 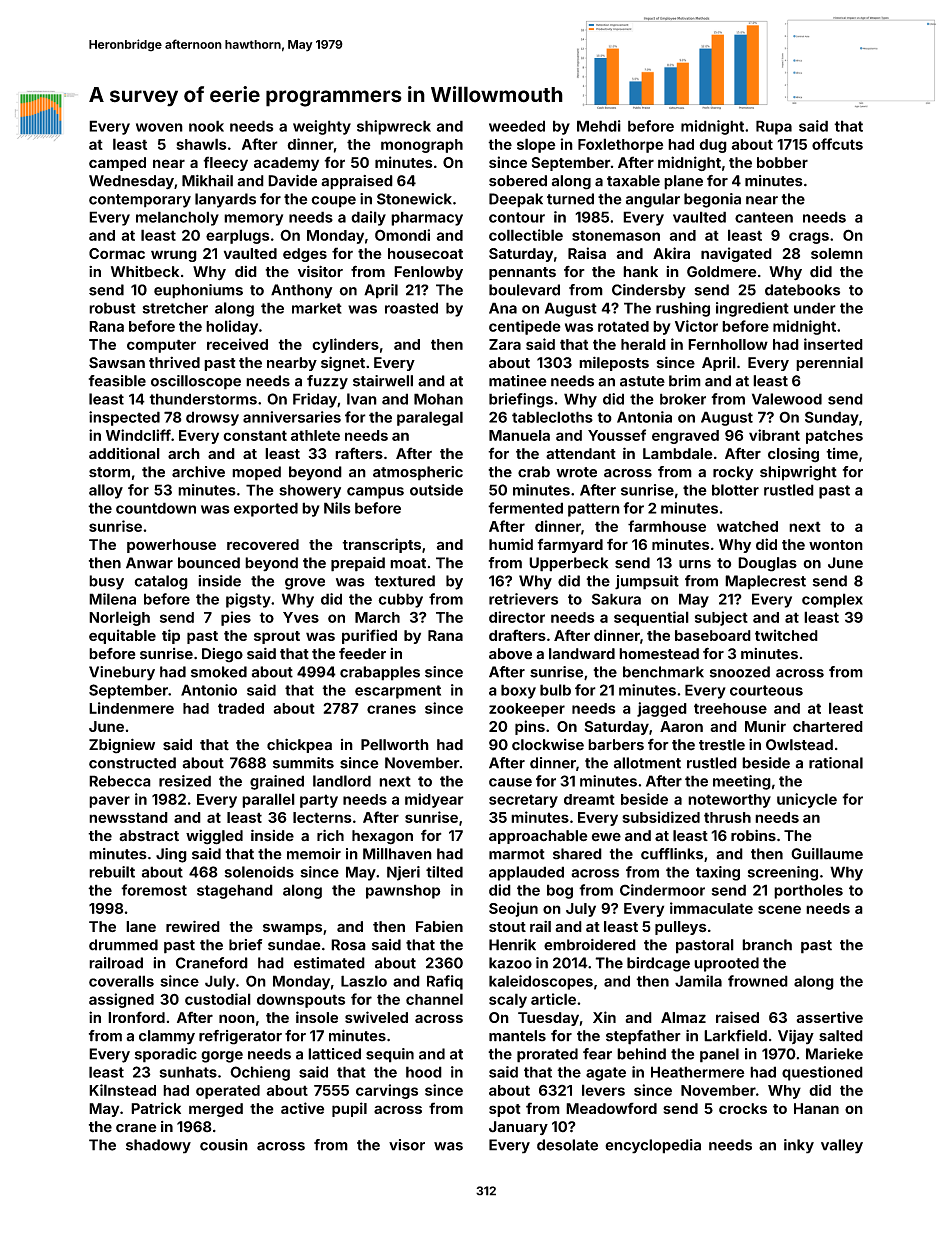 What do you see at coordinates (131, 708) in the screenshot?
I see `Lindenmere` at bounding box center [131, 708].
